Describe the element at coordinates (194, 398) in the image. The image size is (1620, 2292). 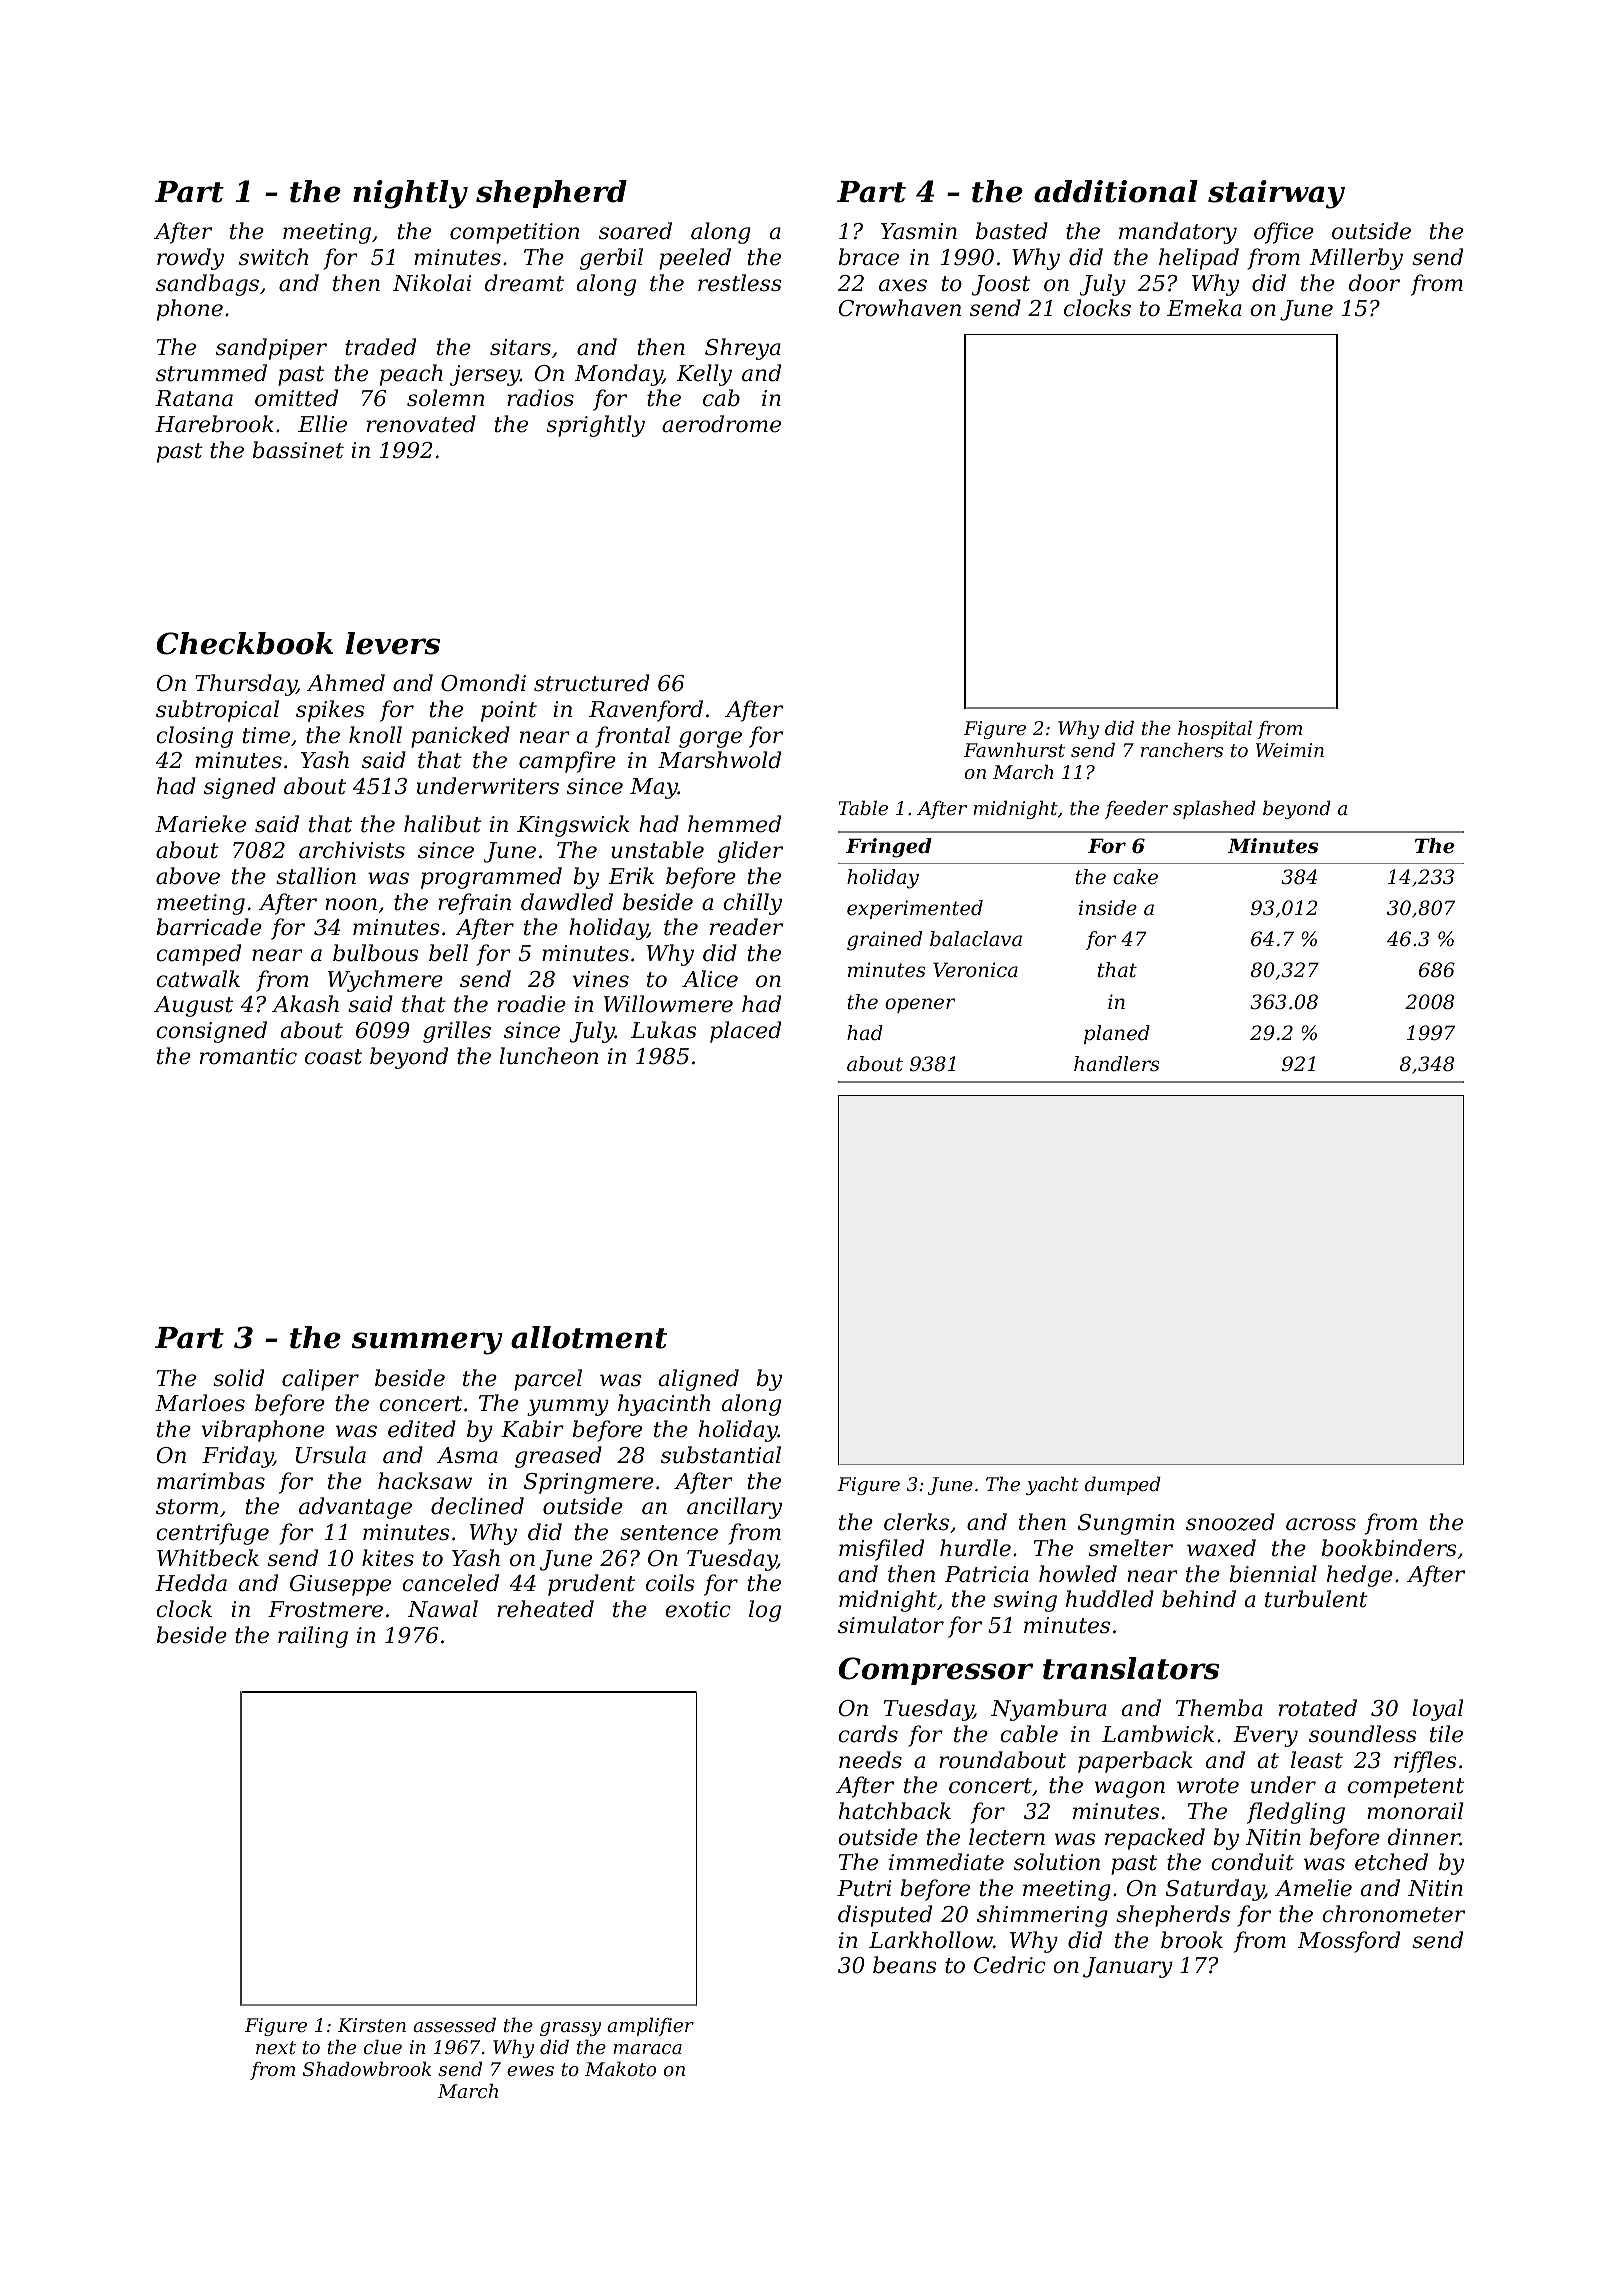
I see `Ratana` at that location.
